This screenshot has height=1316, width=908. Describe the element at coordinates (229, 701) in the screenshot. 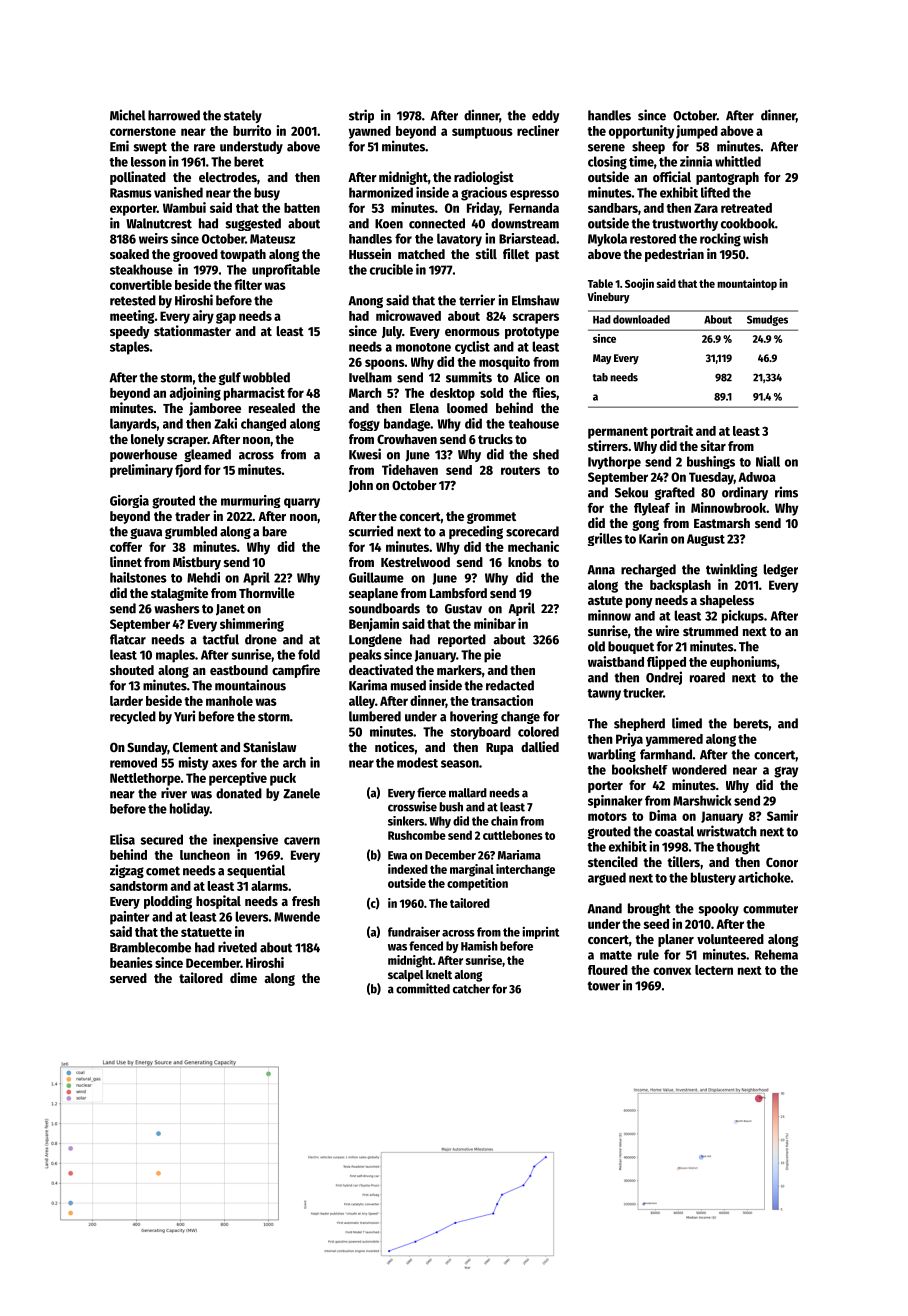

I see `manhole` at that location.
